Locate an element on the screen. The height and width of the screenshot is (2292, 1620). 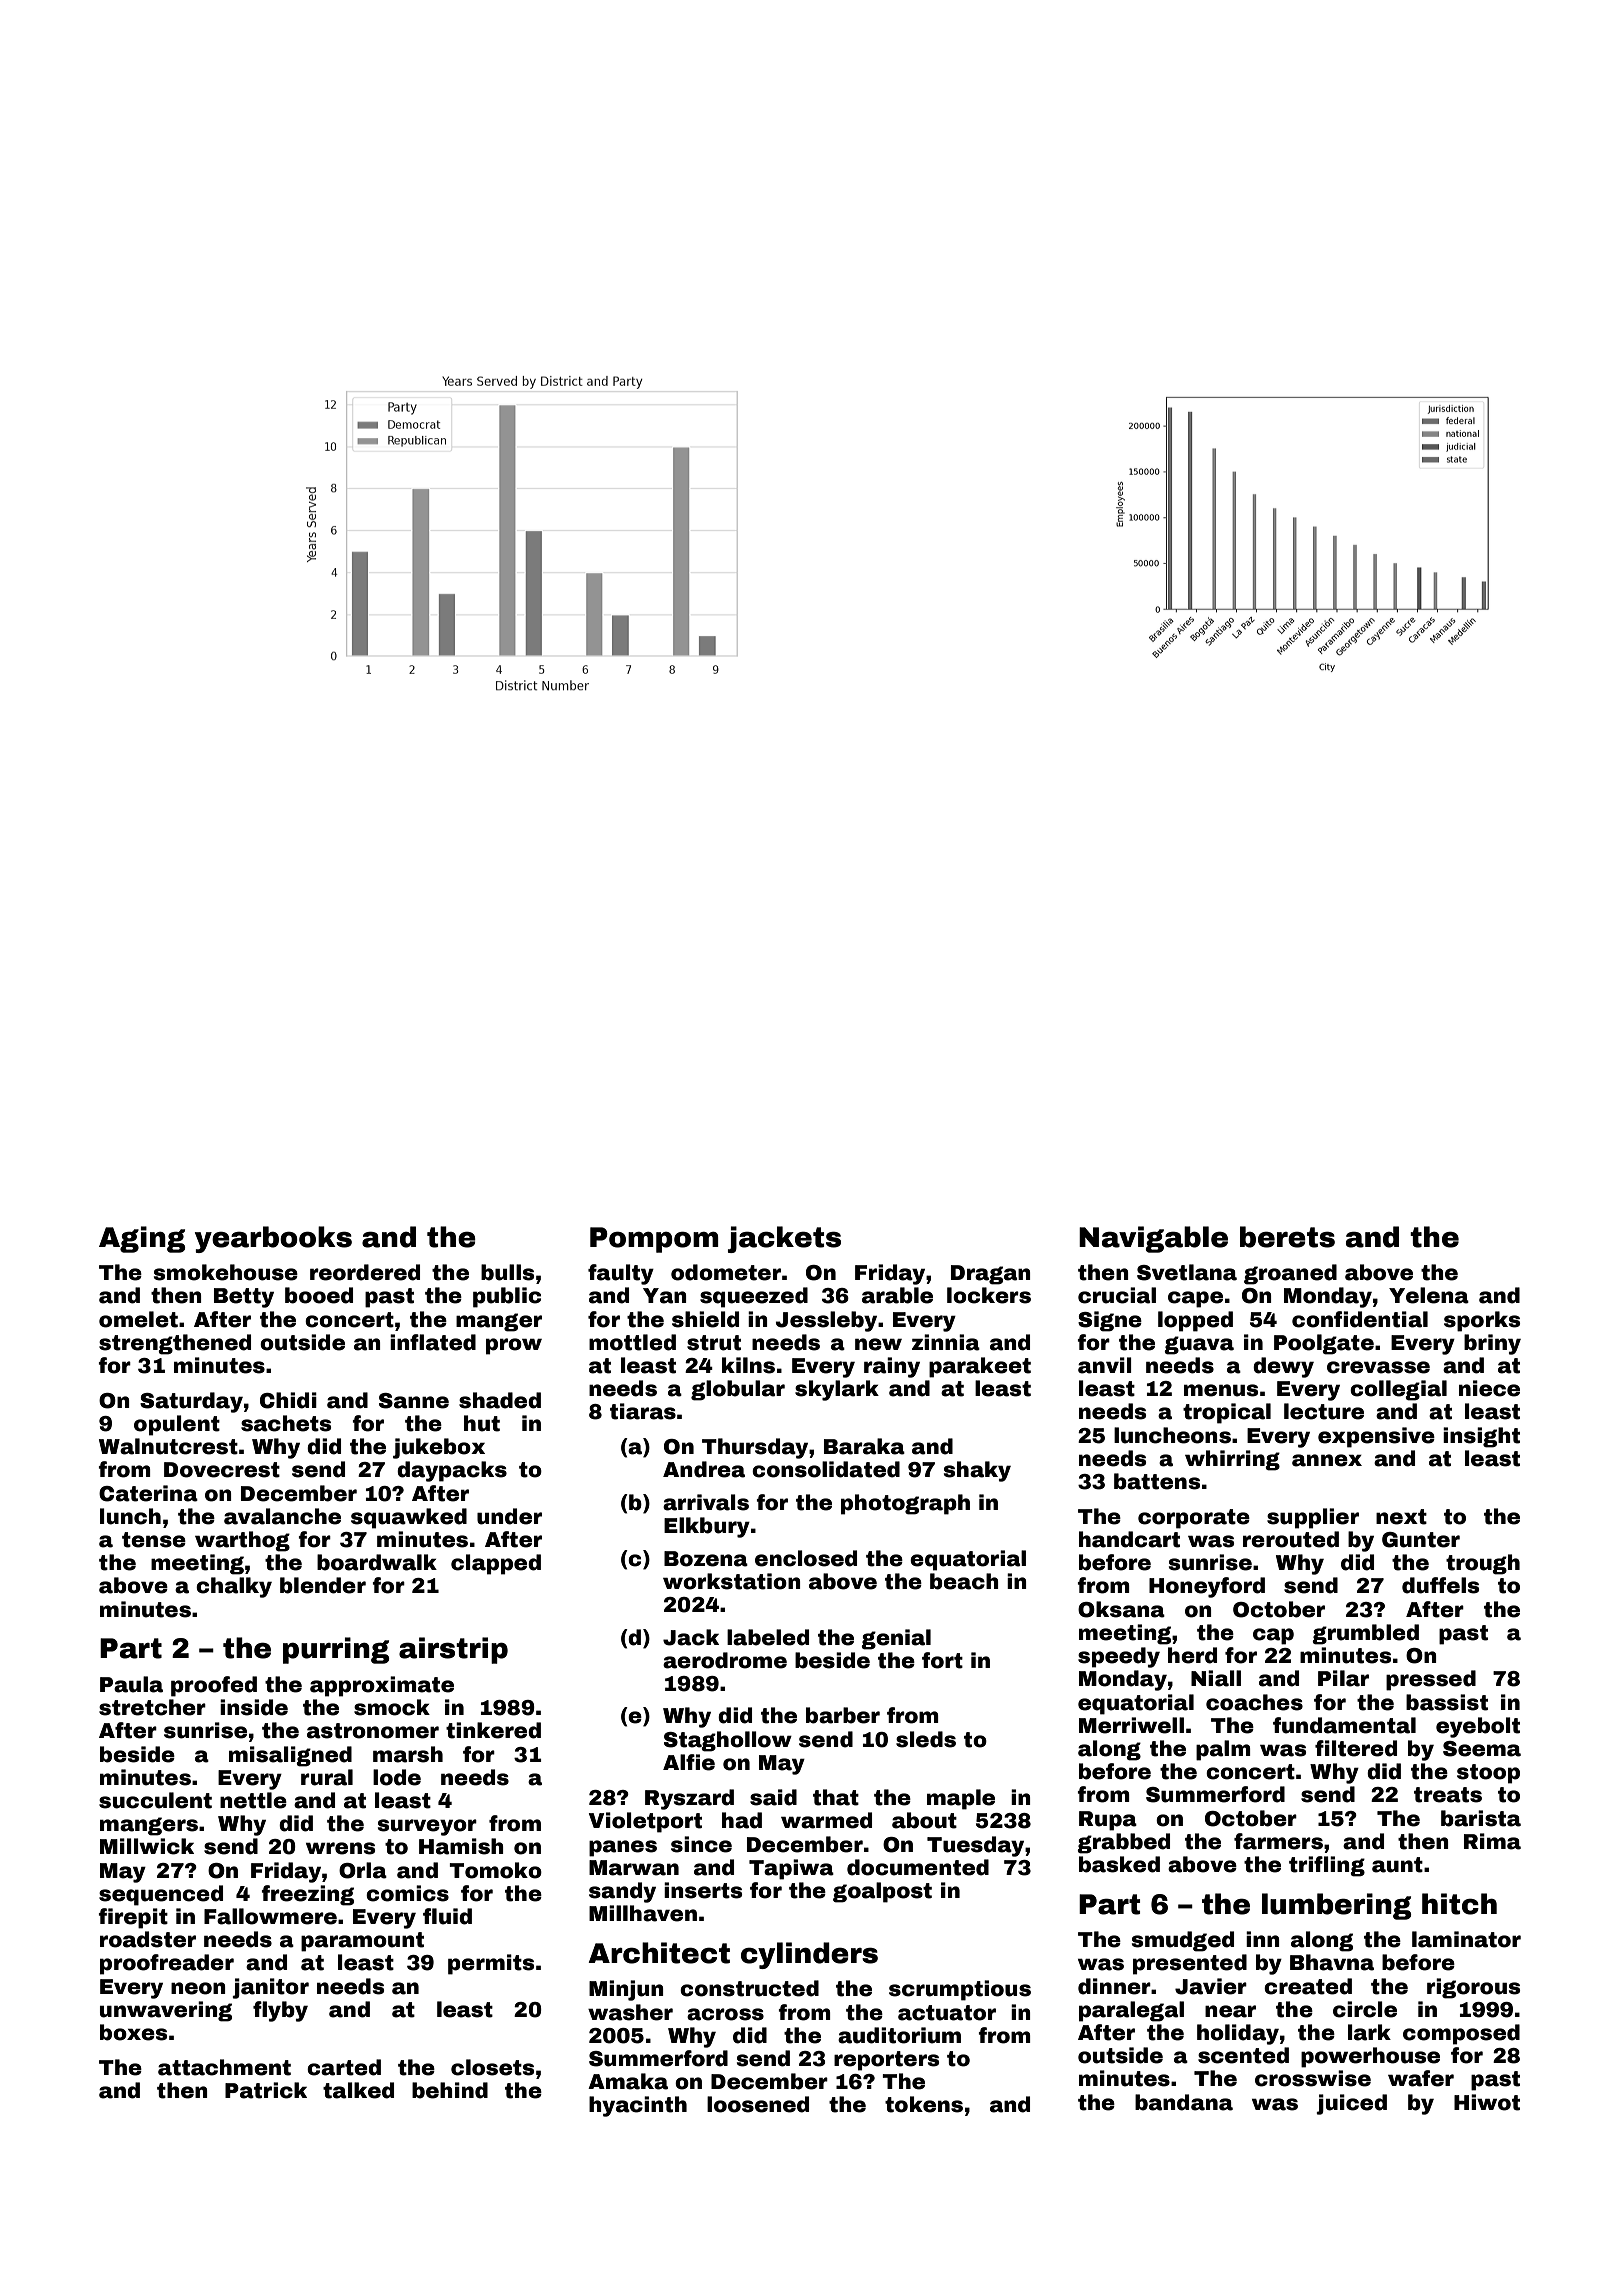
inflated is located at coordinates (433, 1342).
